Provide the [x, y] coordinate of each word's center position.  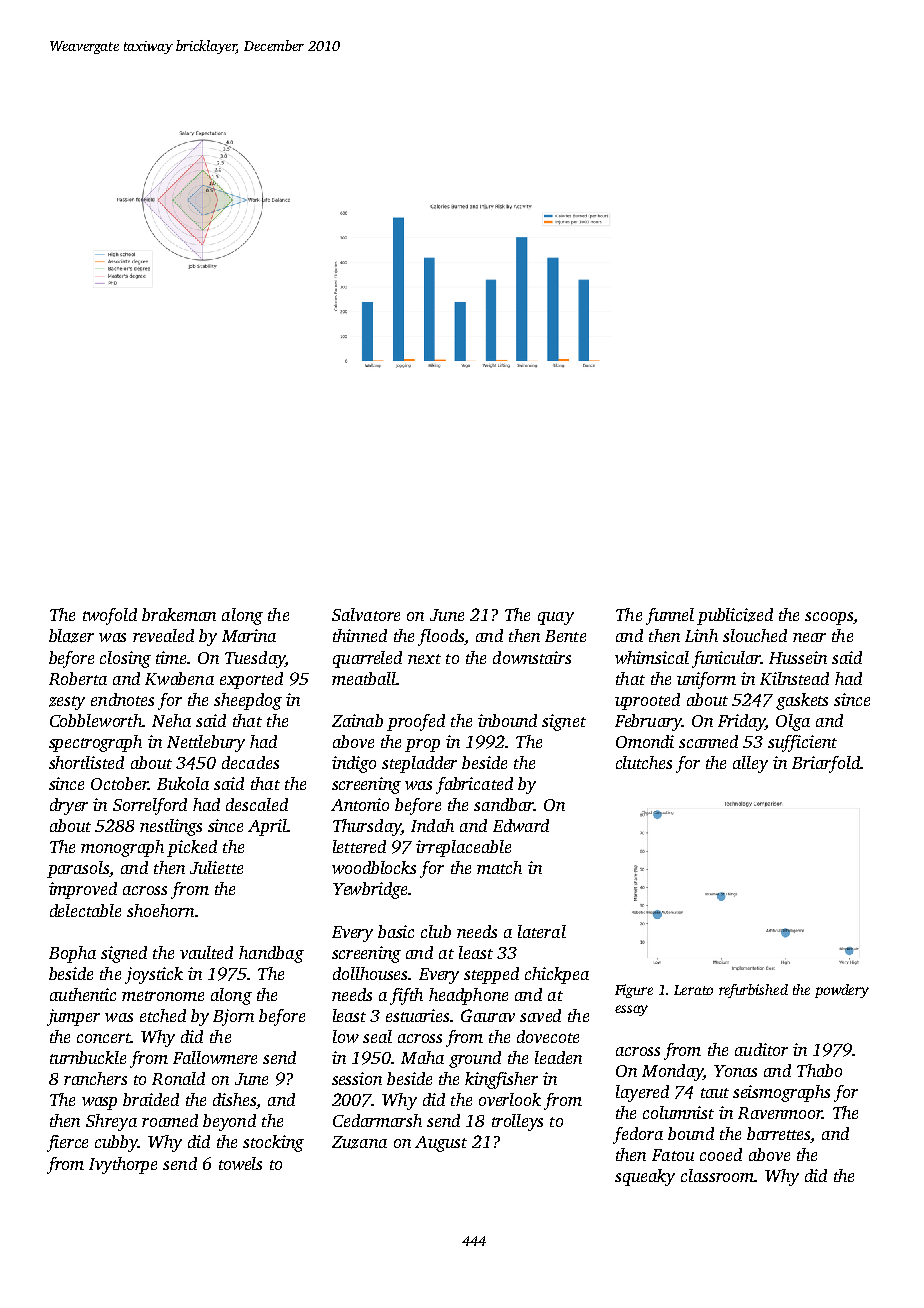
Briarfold [826, 764]
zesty [67, 703]
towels [240, 1163]
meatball [364, 678]
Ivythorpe [123, 1165]
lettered [359, 846]
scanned [708, 741]
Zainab [357, 720]
